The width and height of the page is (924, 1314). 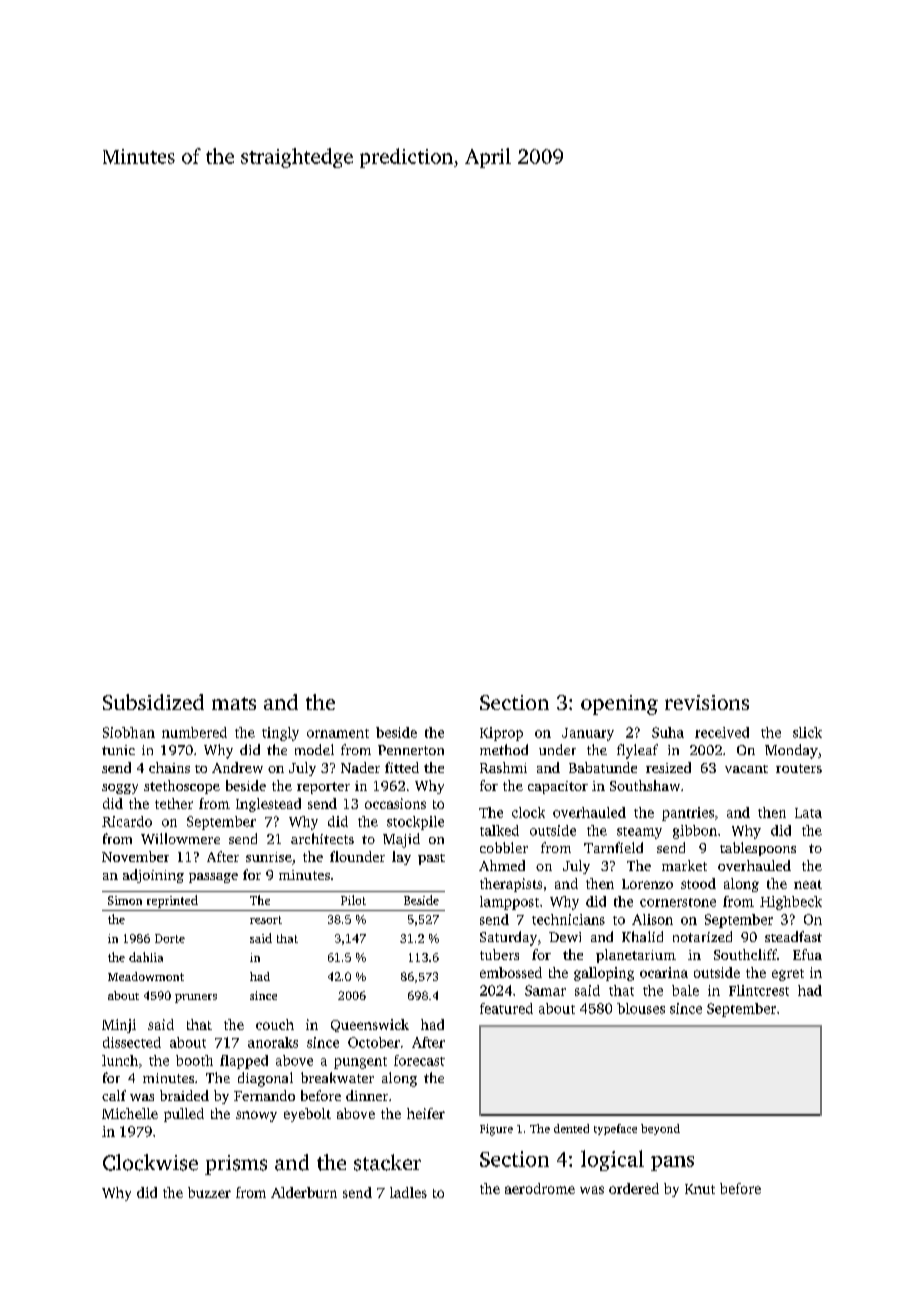 What do you see at coordinates (807, 954) in the page?
I see `Efua` at bounding box center [807, 954].
